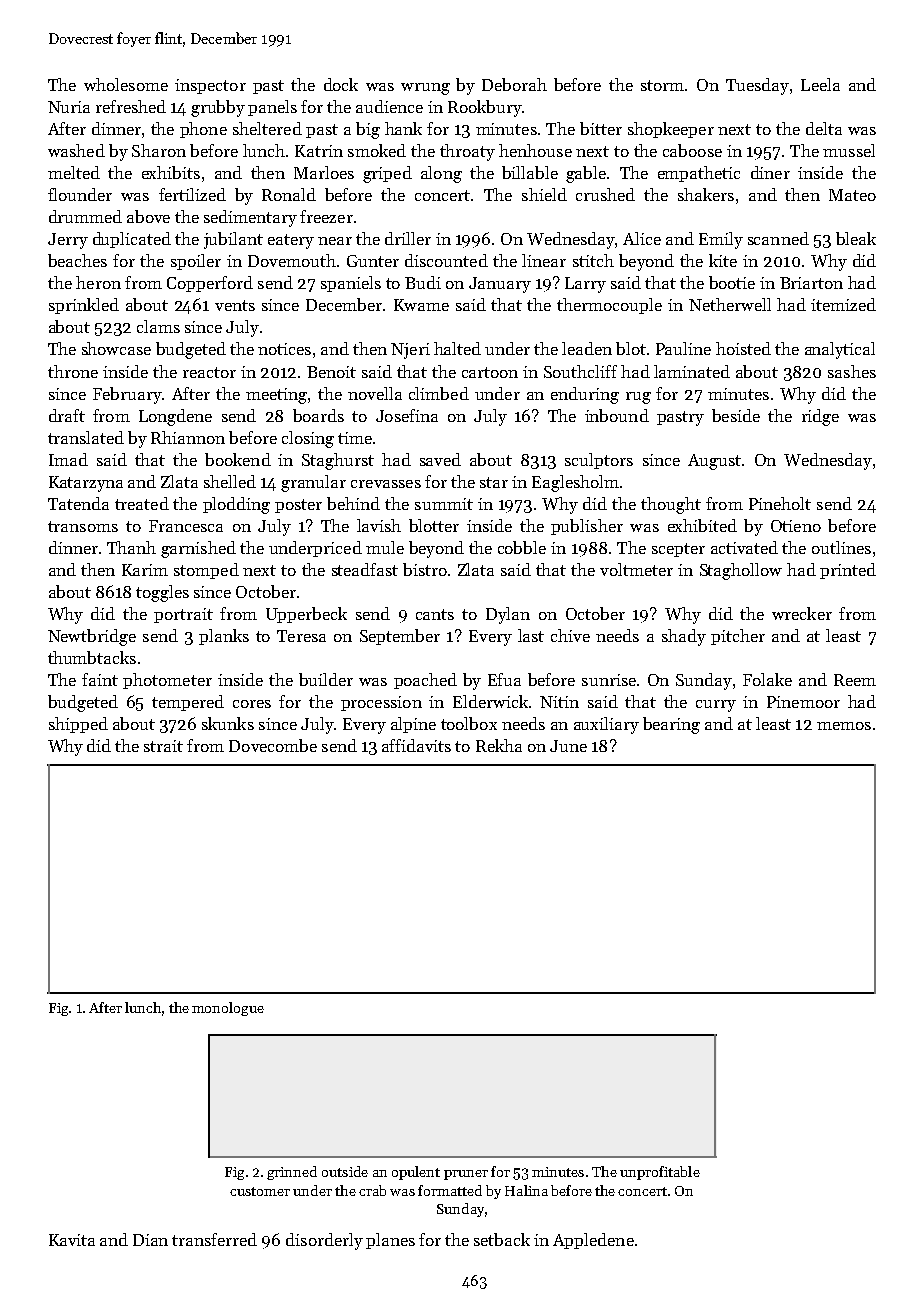 The image size is (924, 1308). I want to click on shield, so click(544, 194).
